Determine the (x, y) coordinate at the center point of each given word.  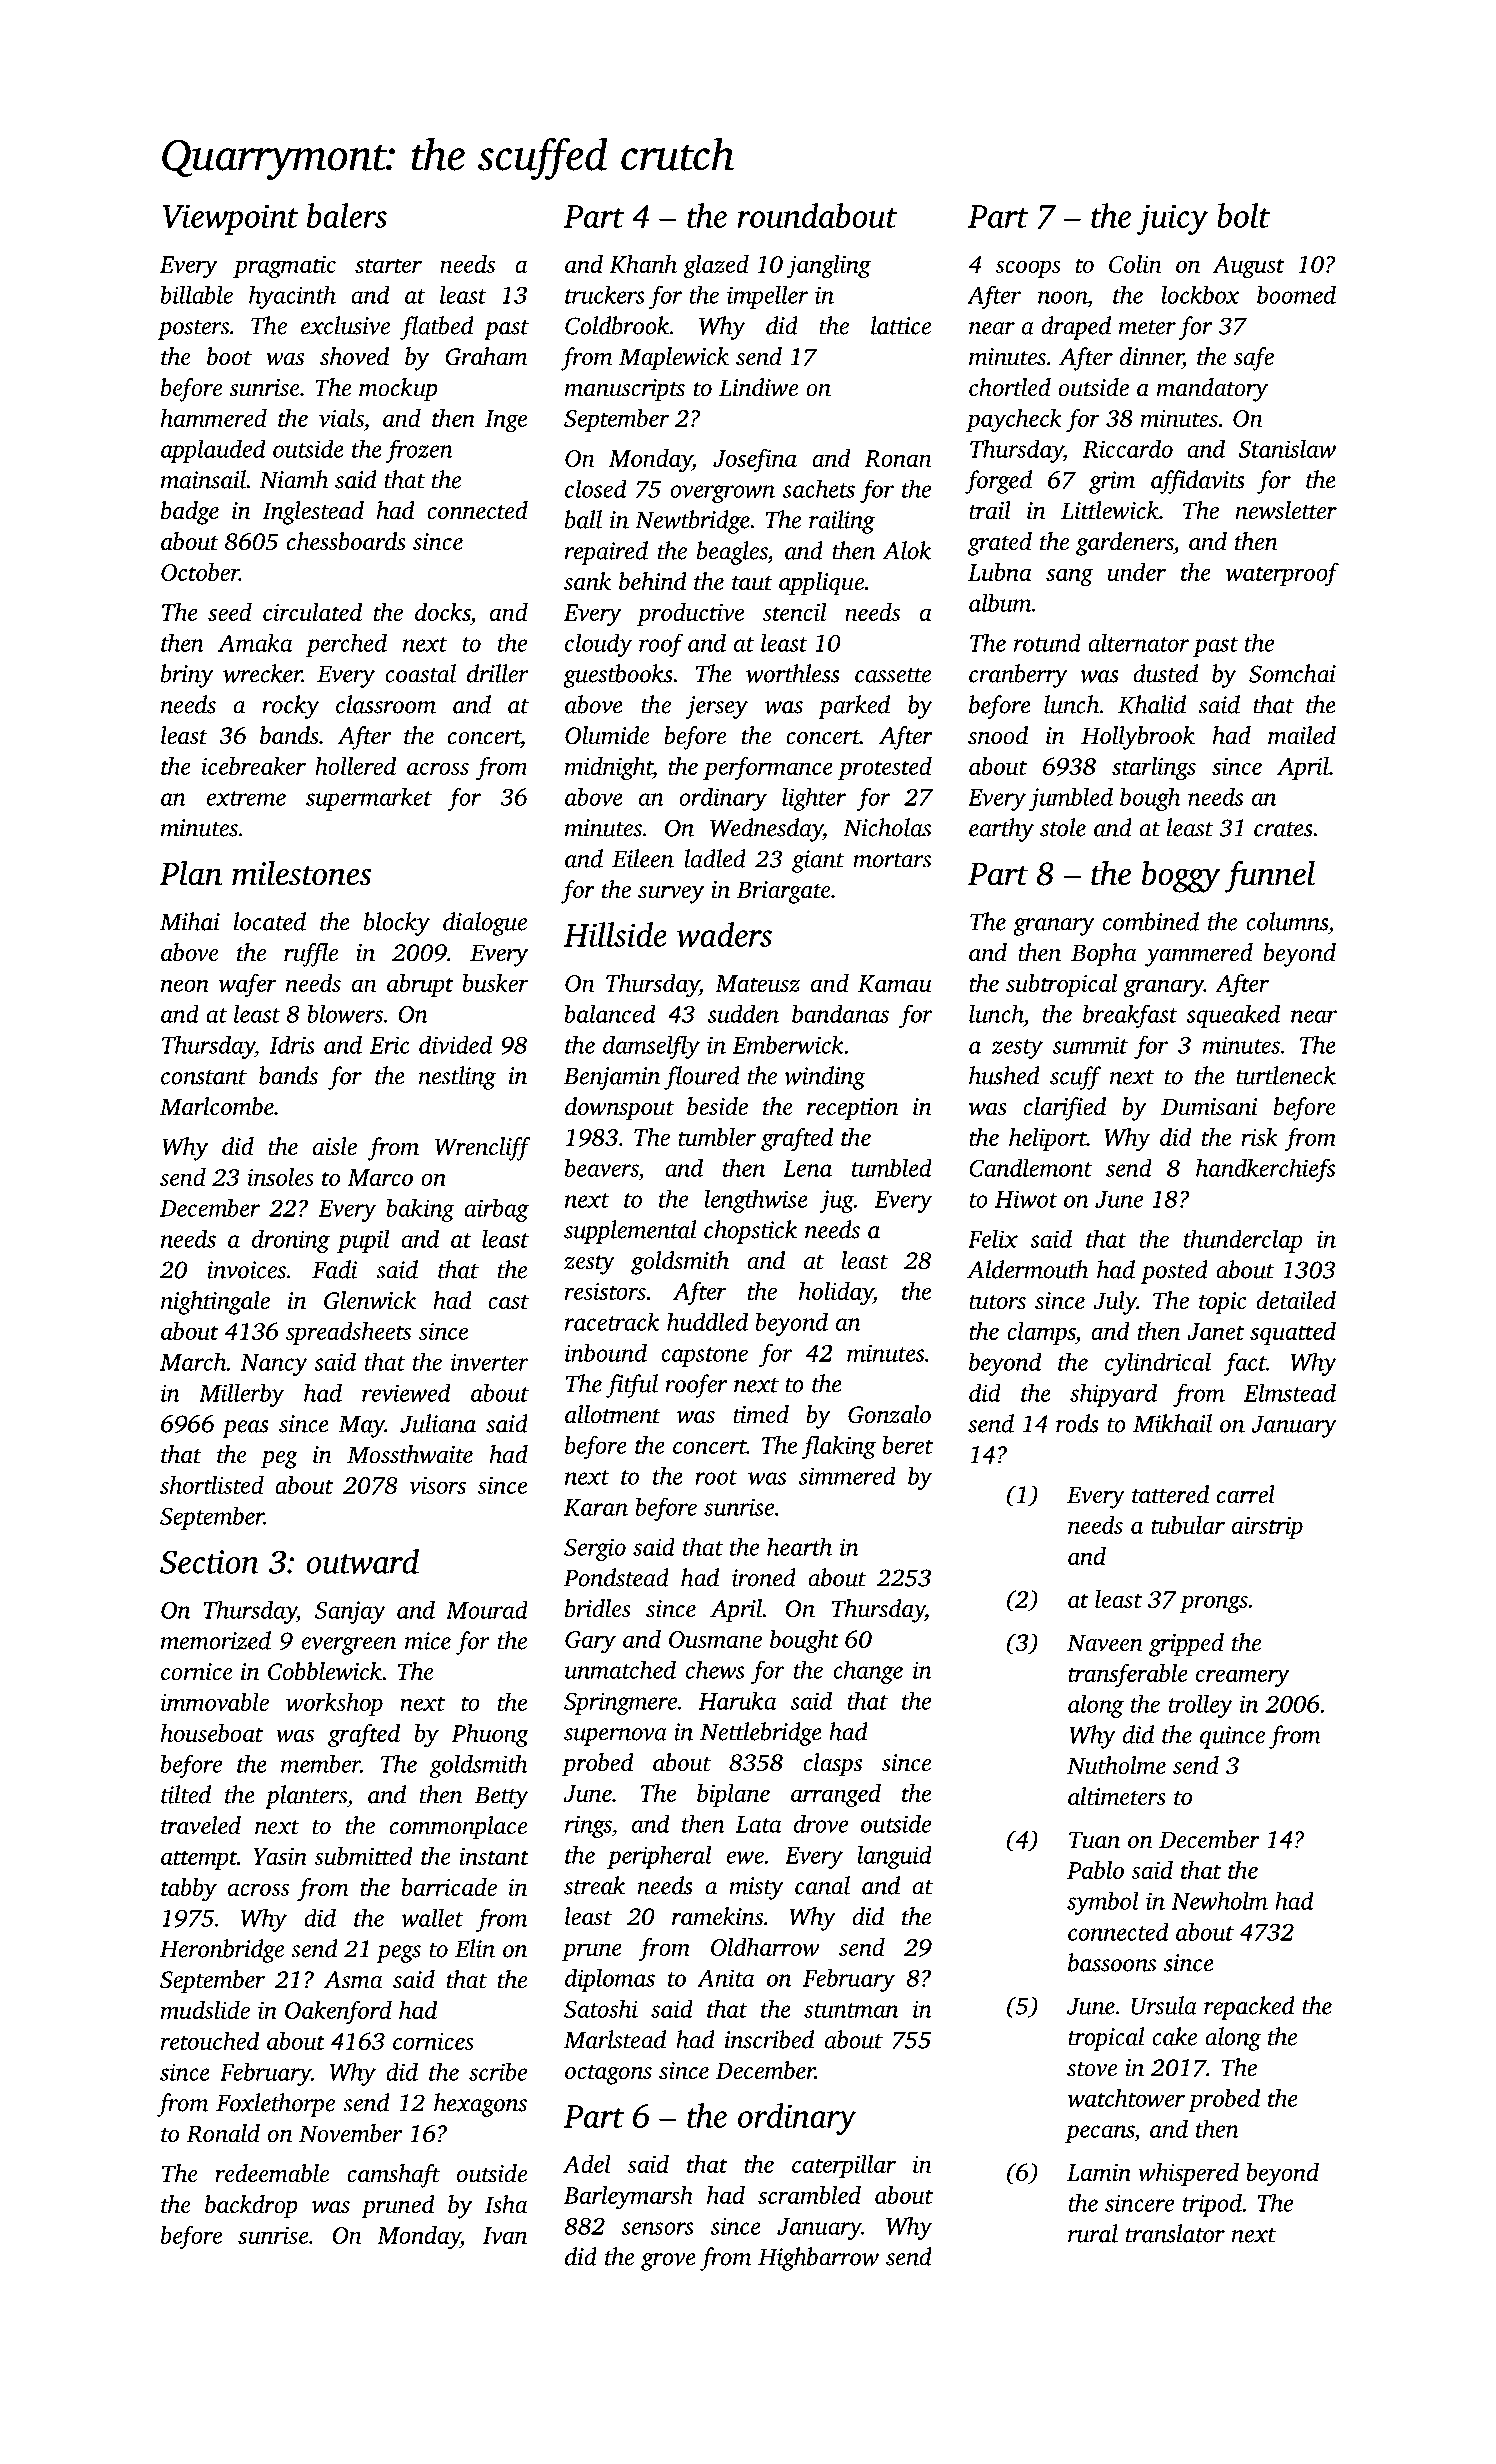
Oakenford (338, 2013)
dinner (1151, 357)
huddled (707, 1322)
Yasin (280, 1856)
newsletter (1286, 510)
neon (185, 985)
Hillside (615, 934)
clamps (1041, 1333)
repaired (606, 553)
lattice (901, 325)
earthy (1001, 830)
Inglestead (313, 513)
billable (197, 295)
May (361, 1427)
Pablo (1095, 1870)
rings (588, 1826)
